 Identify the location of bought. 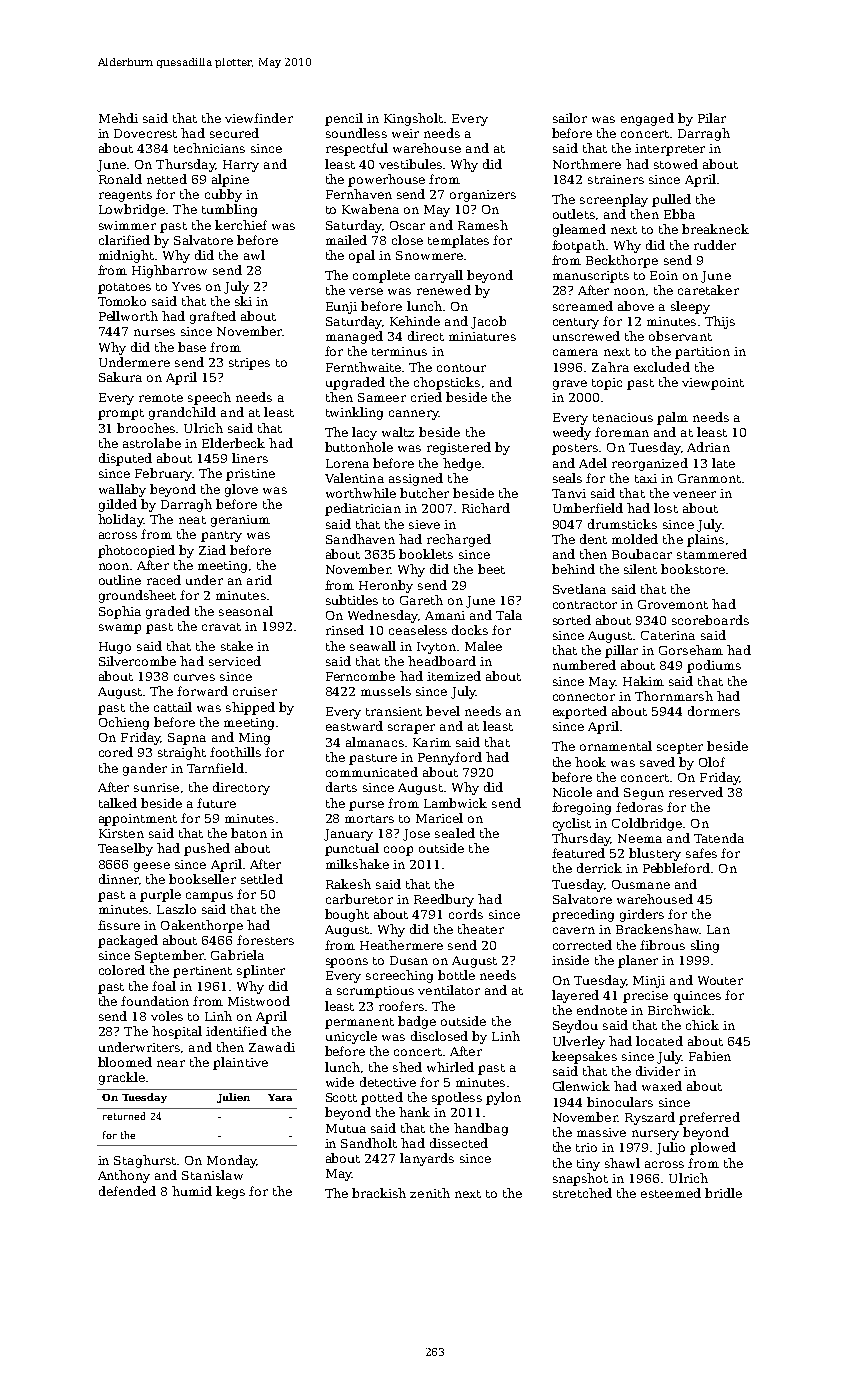
(347, 915).
